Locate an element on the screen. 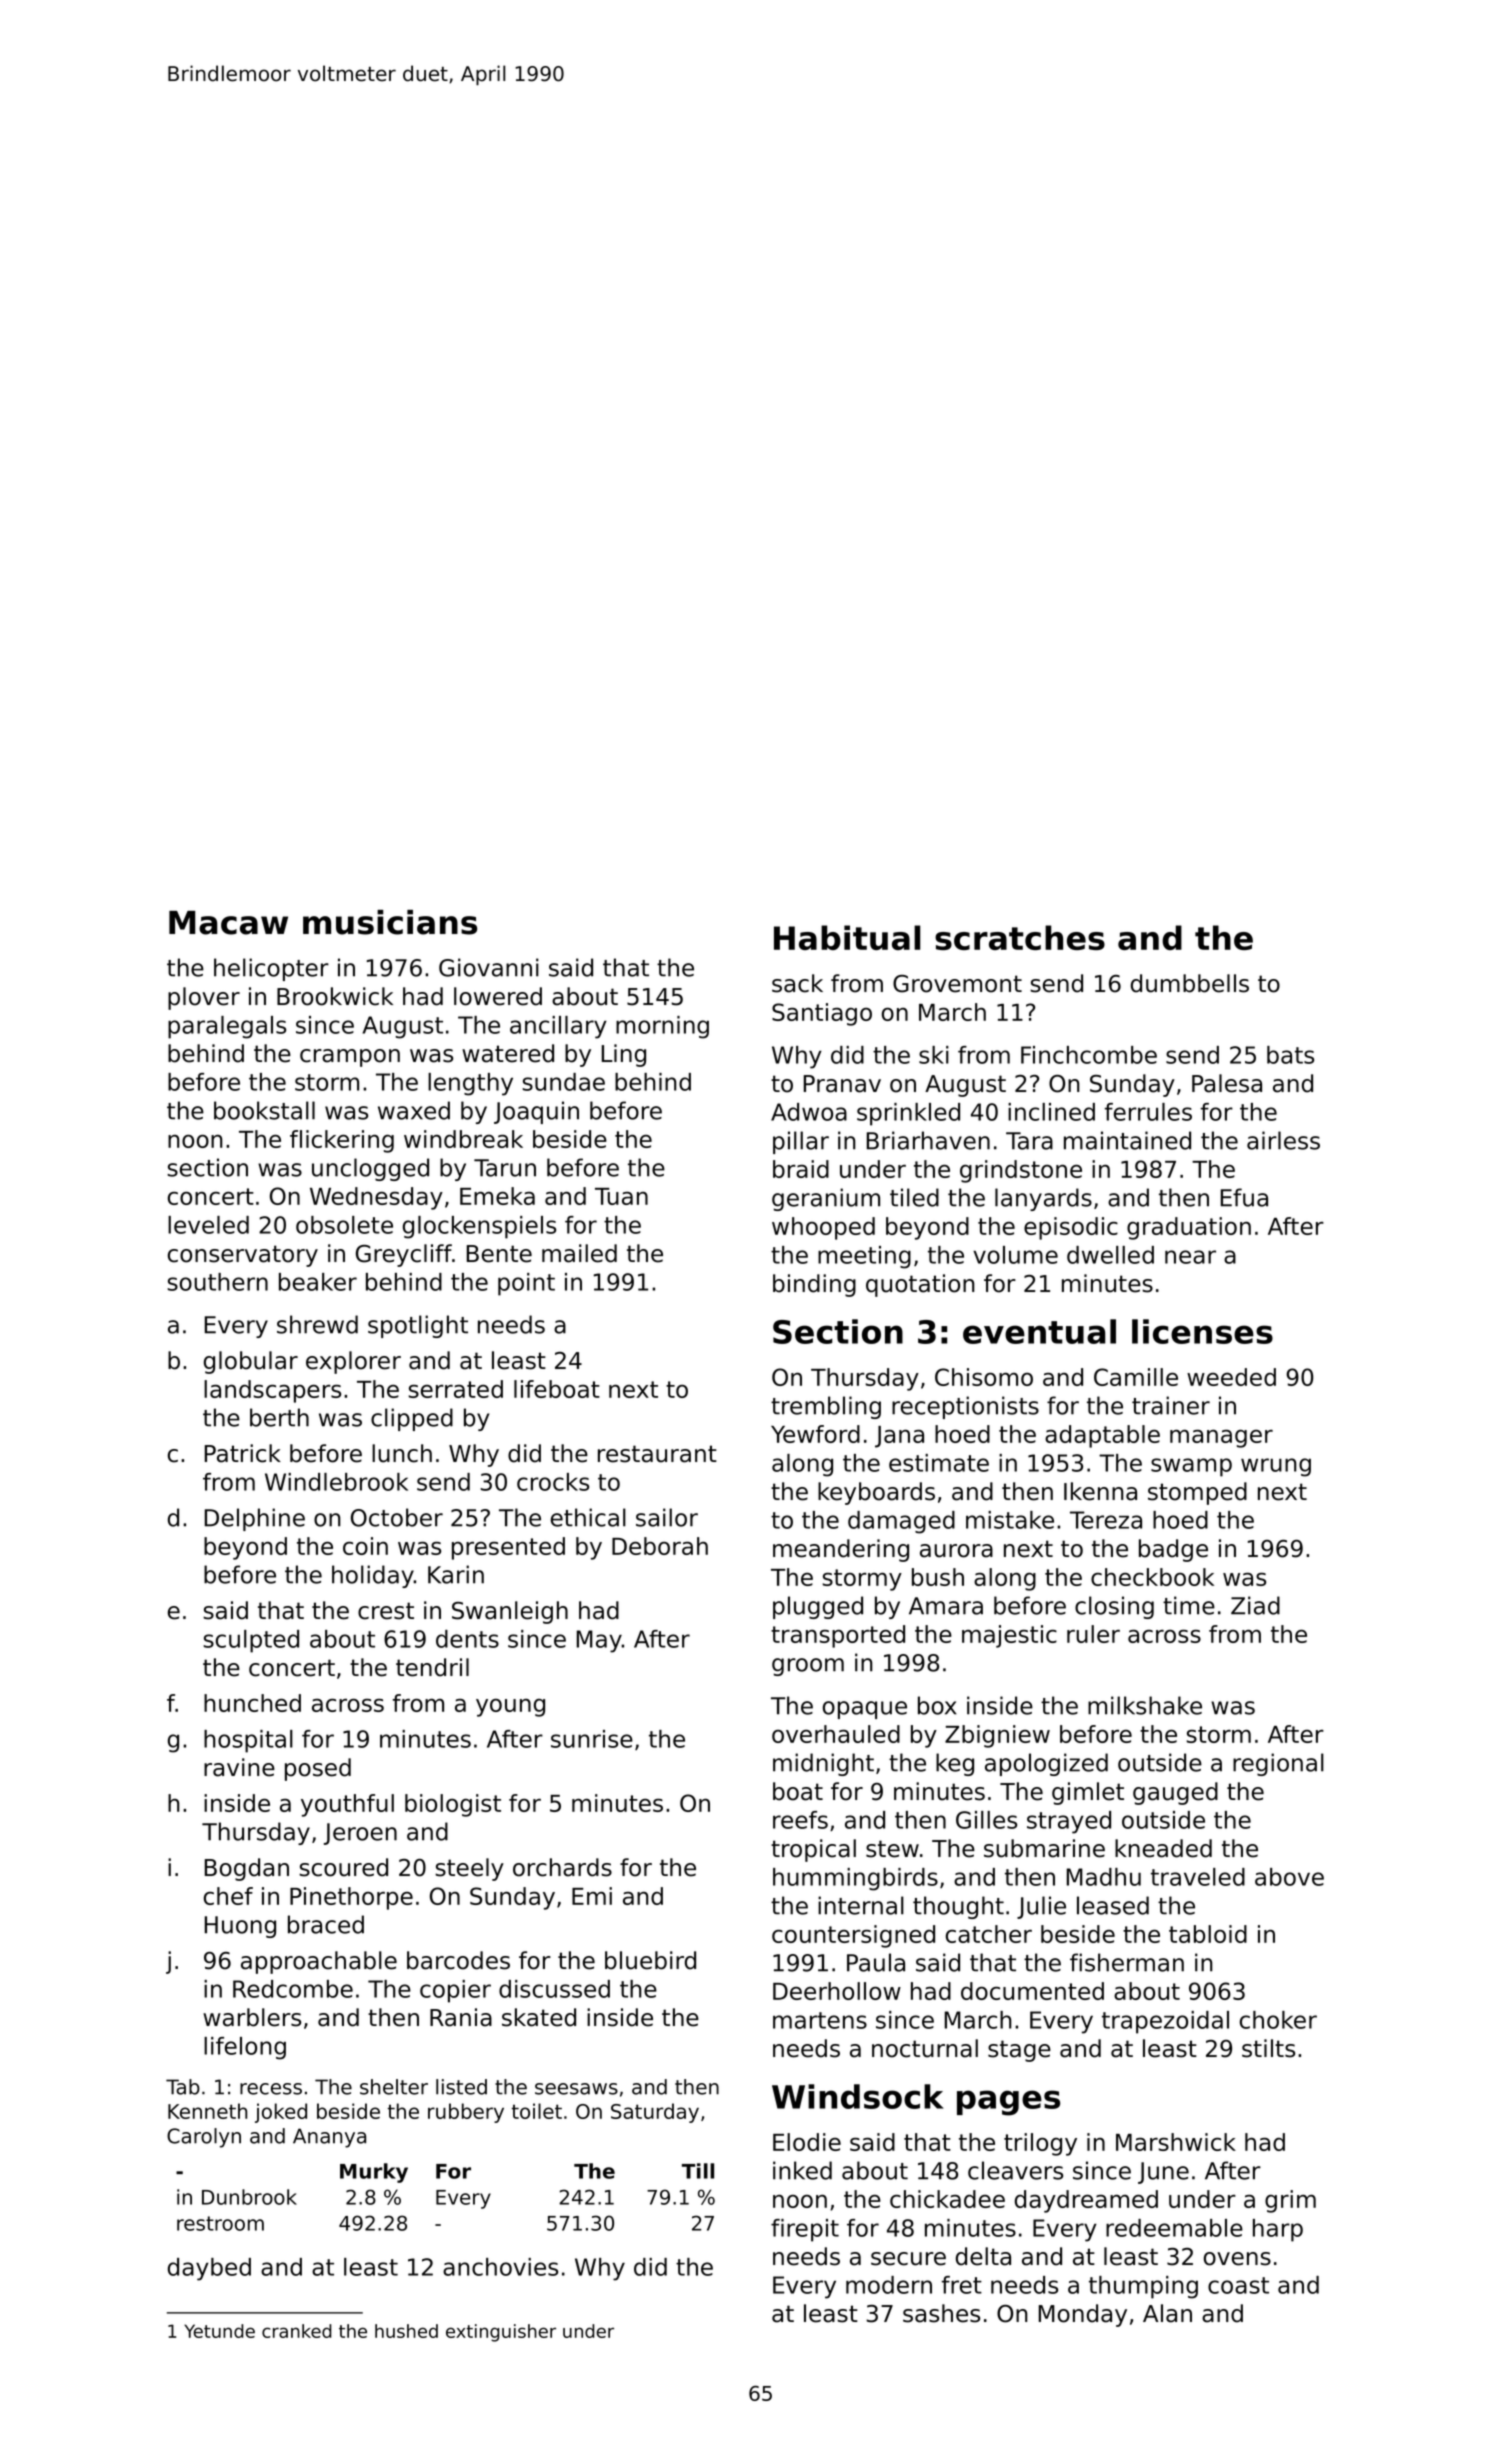 This screenshot has height=2464, width=1496. sashes is located at coordinates (941, 2313).
